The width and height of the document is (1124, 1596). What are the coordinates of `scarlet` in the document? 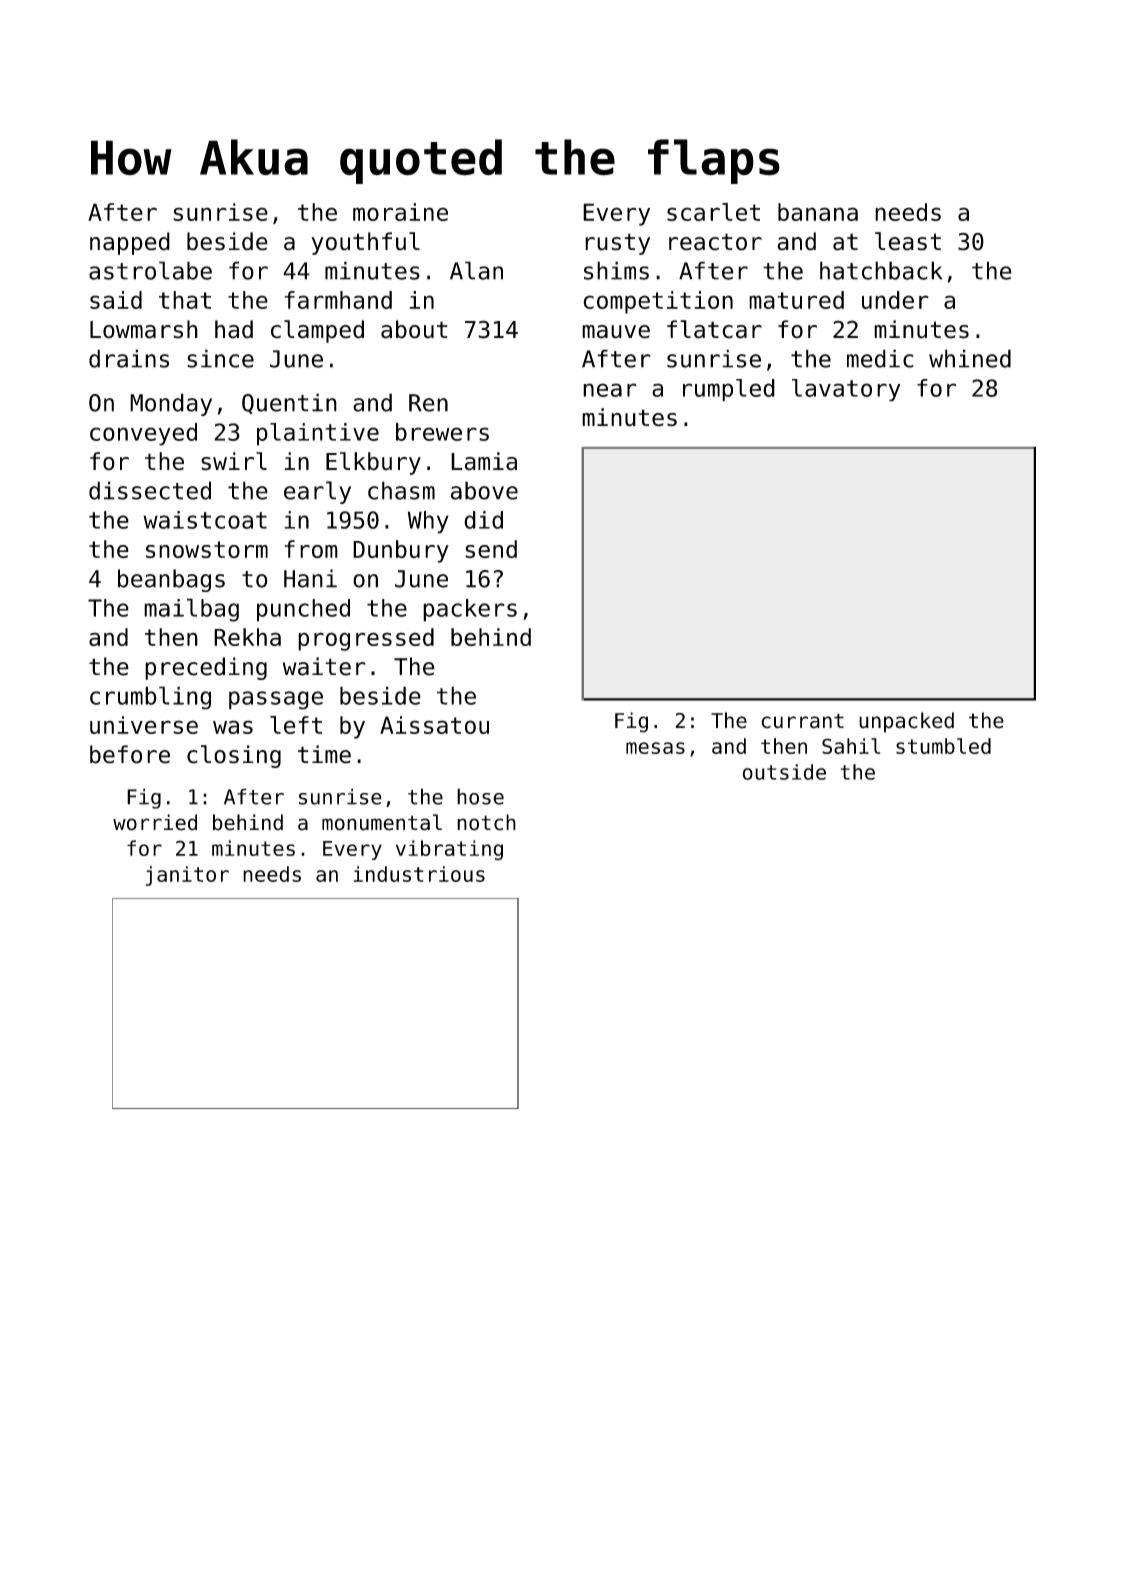 It's located at (713, 212).
